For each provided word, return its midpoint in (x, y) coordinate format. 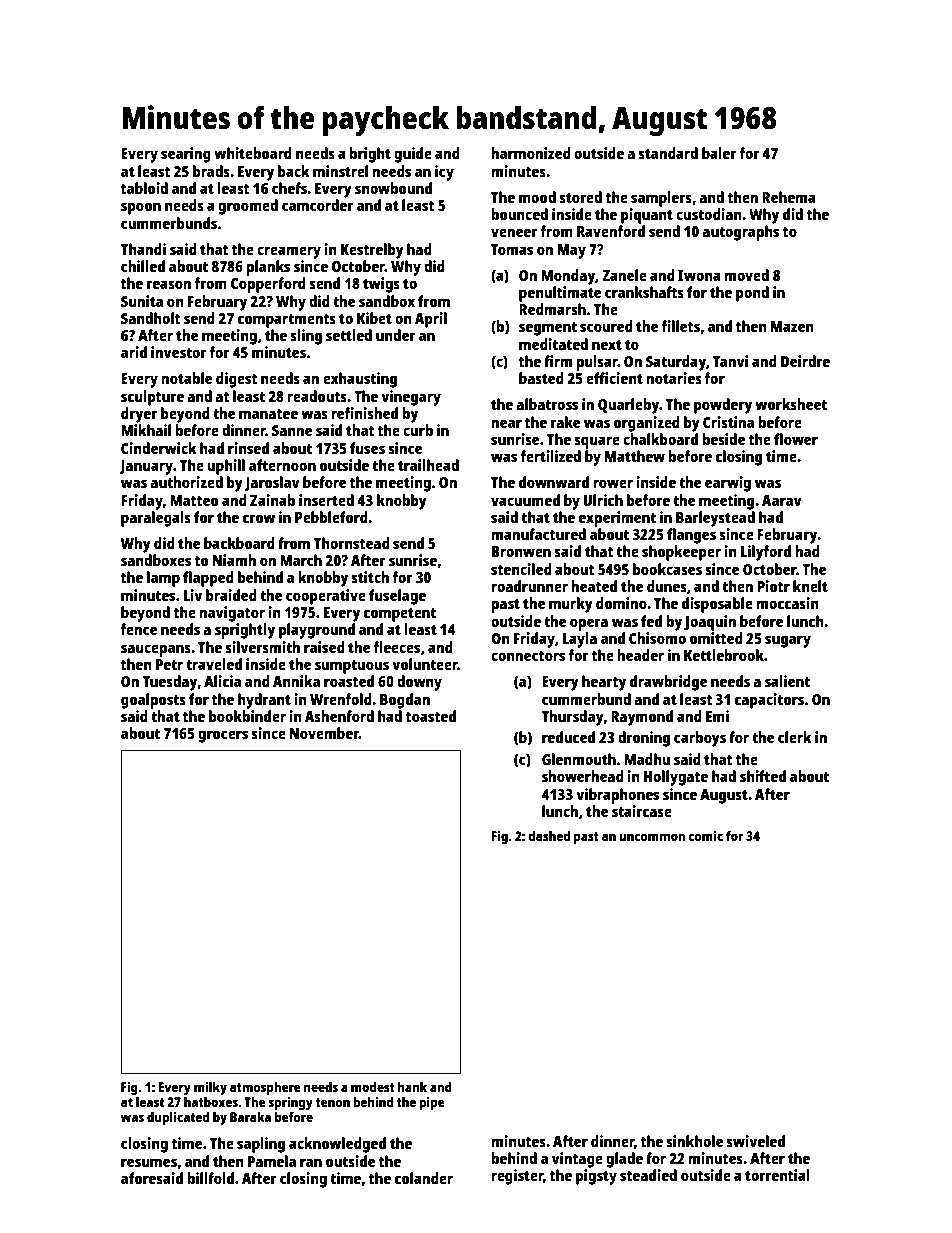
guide (413, 155)
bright (370, 155)
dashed (549, 835)
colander (424, 1178)
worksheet (791, 404)
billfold (210, 1178)
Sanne (292, 430)
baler (719, 153)
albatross (547, 404)
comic (705, 835)
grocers (223, 736)
